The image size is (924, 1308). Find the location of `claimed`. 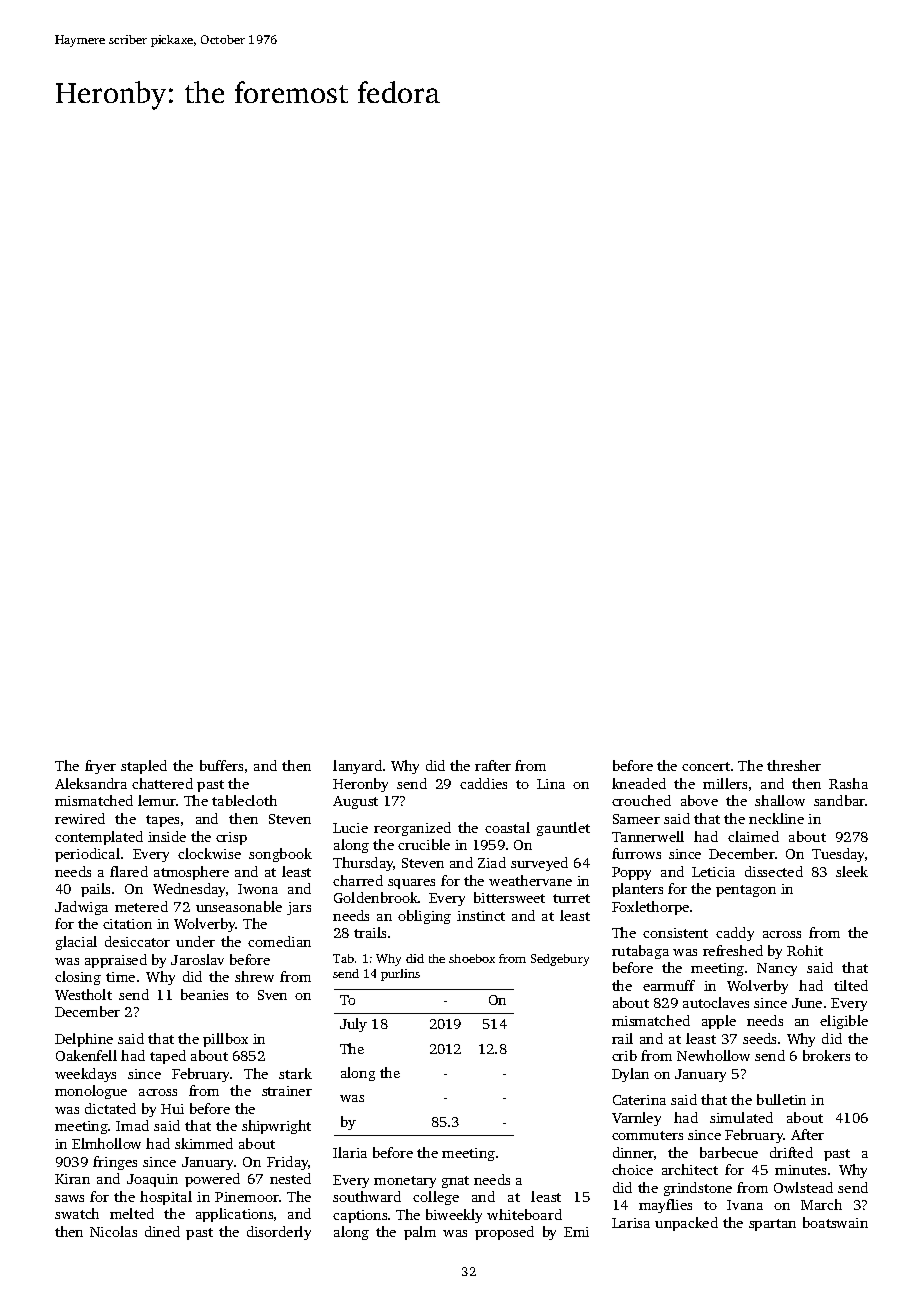

claimed is located at coordinates (753, 836).
